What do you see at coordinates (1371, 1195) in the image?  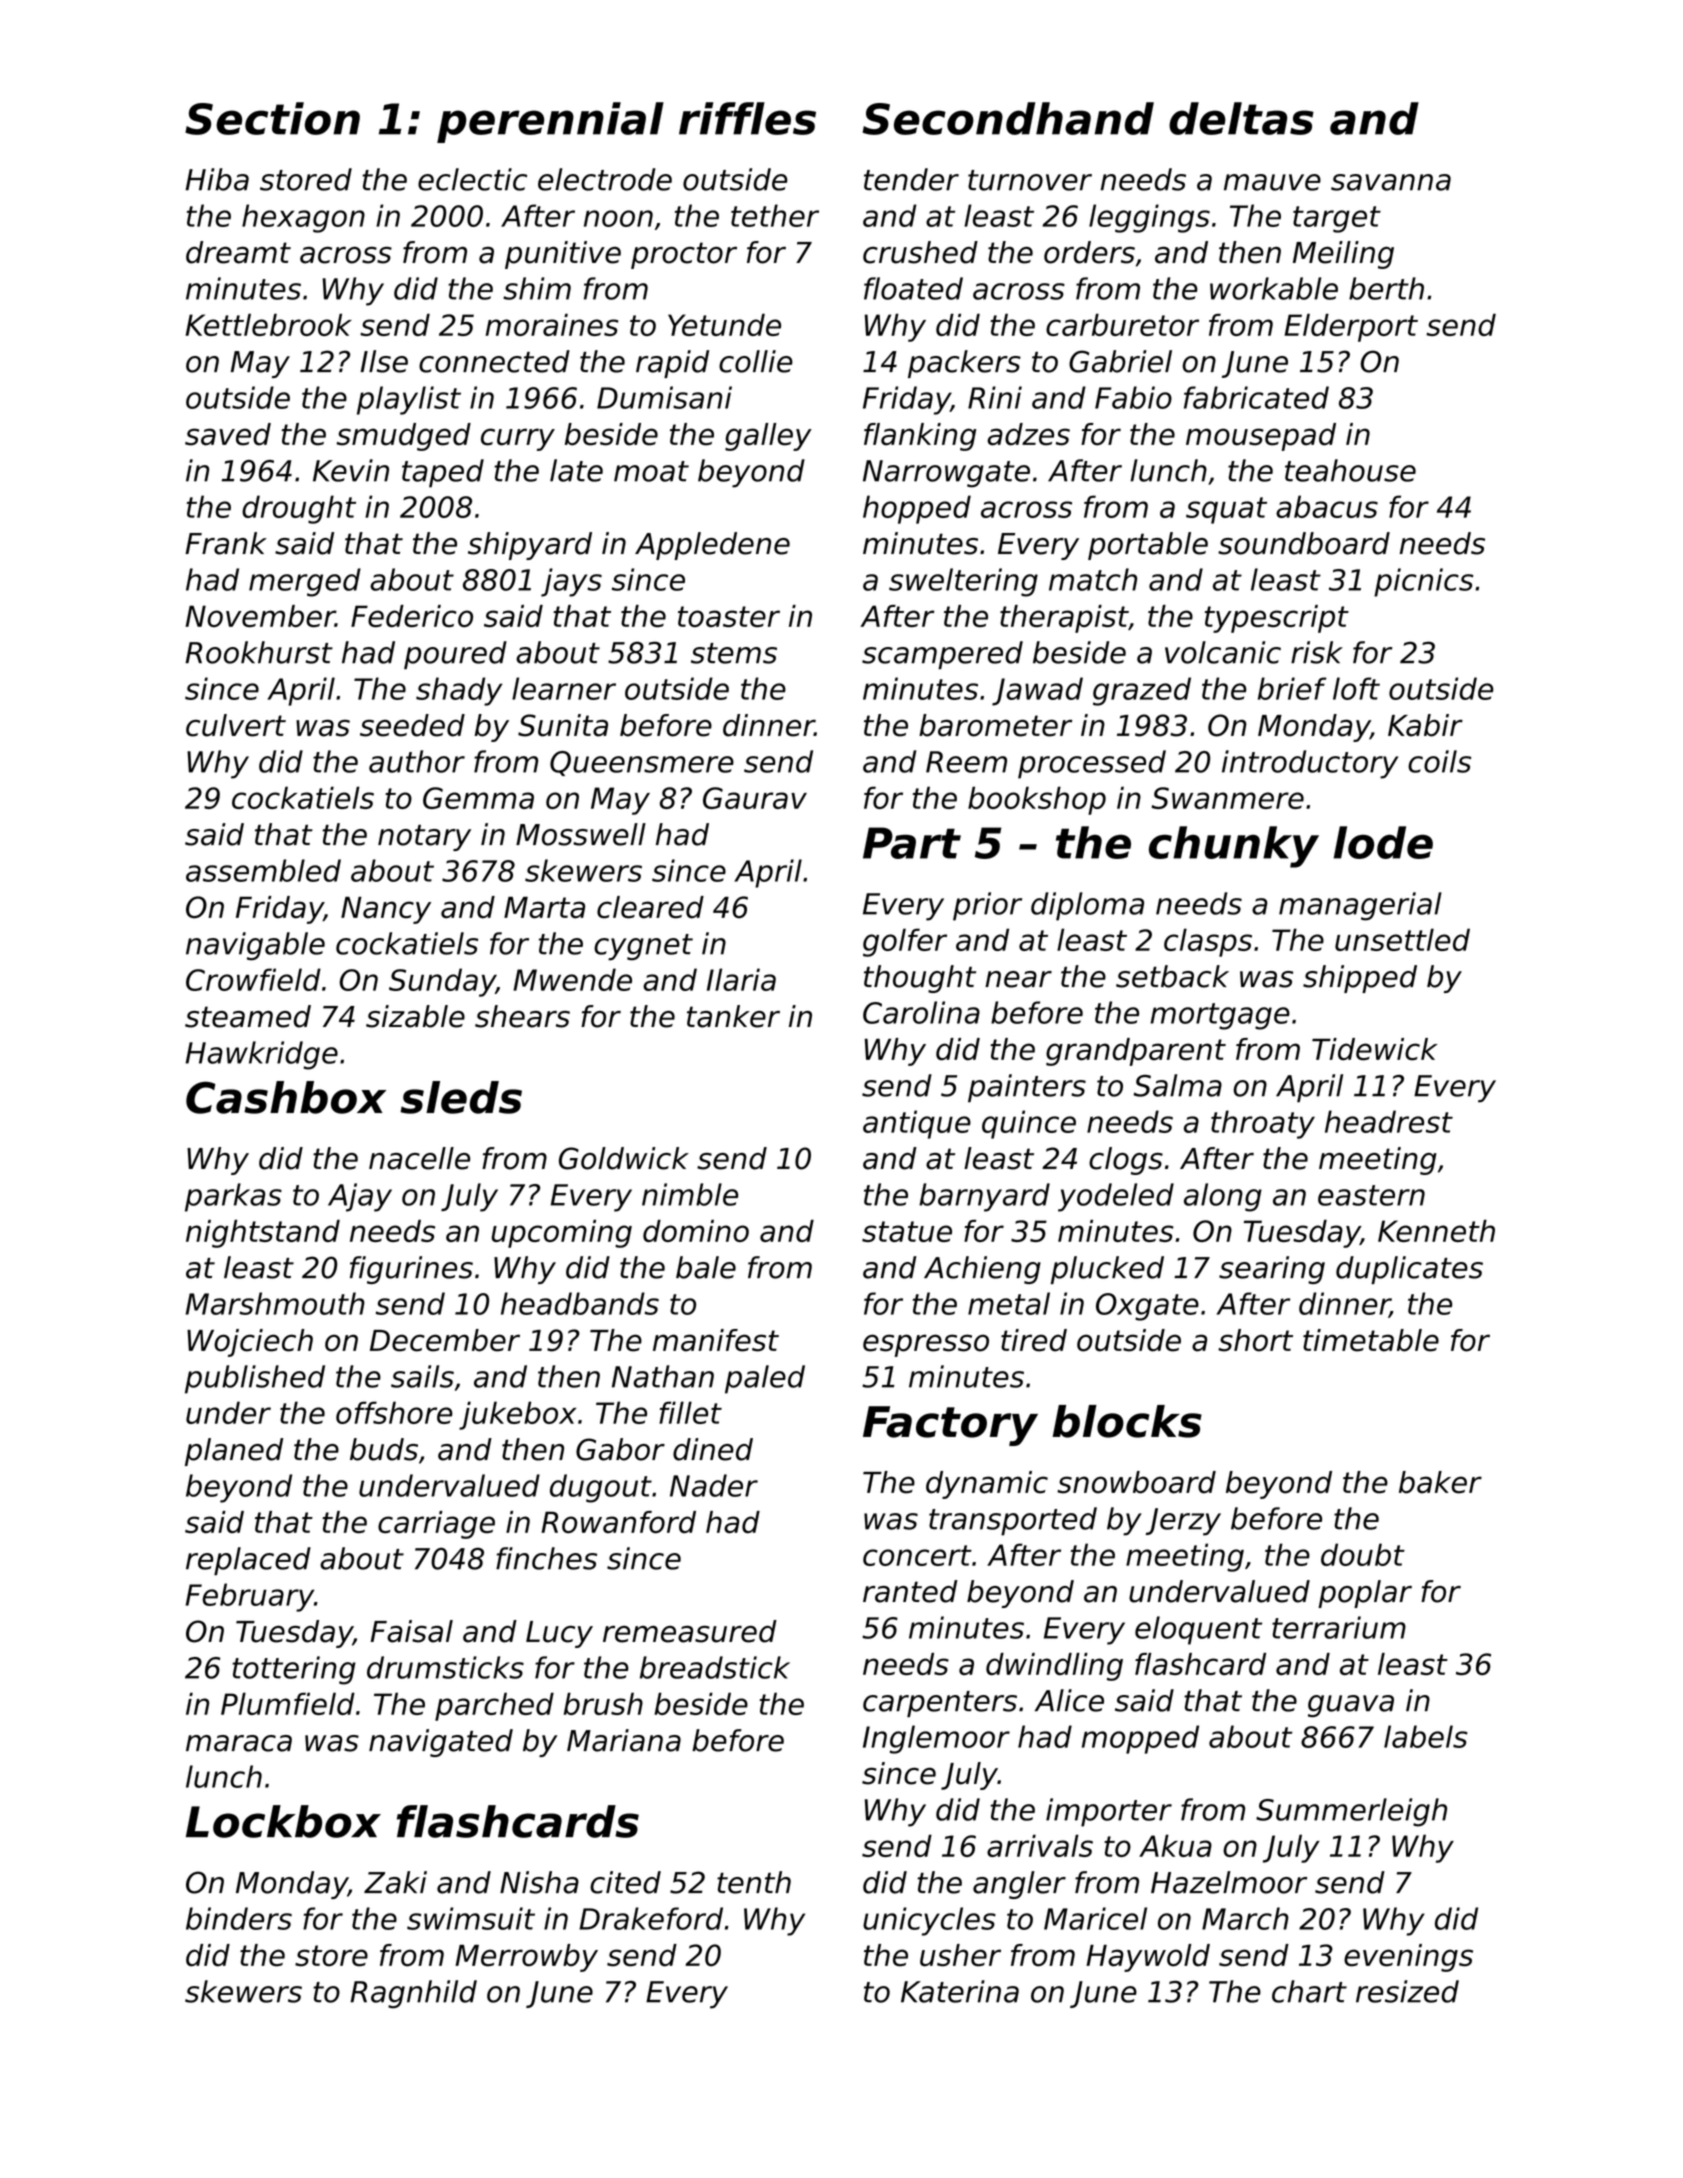 I see `eastern` at bounding box center [1371, 1195].
